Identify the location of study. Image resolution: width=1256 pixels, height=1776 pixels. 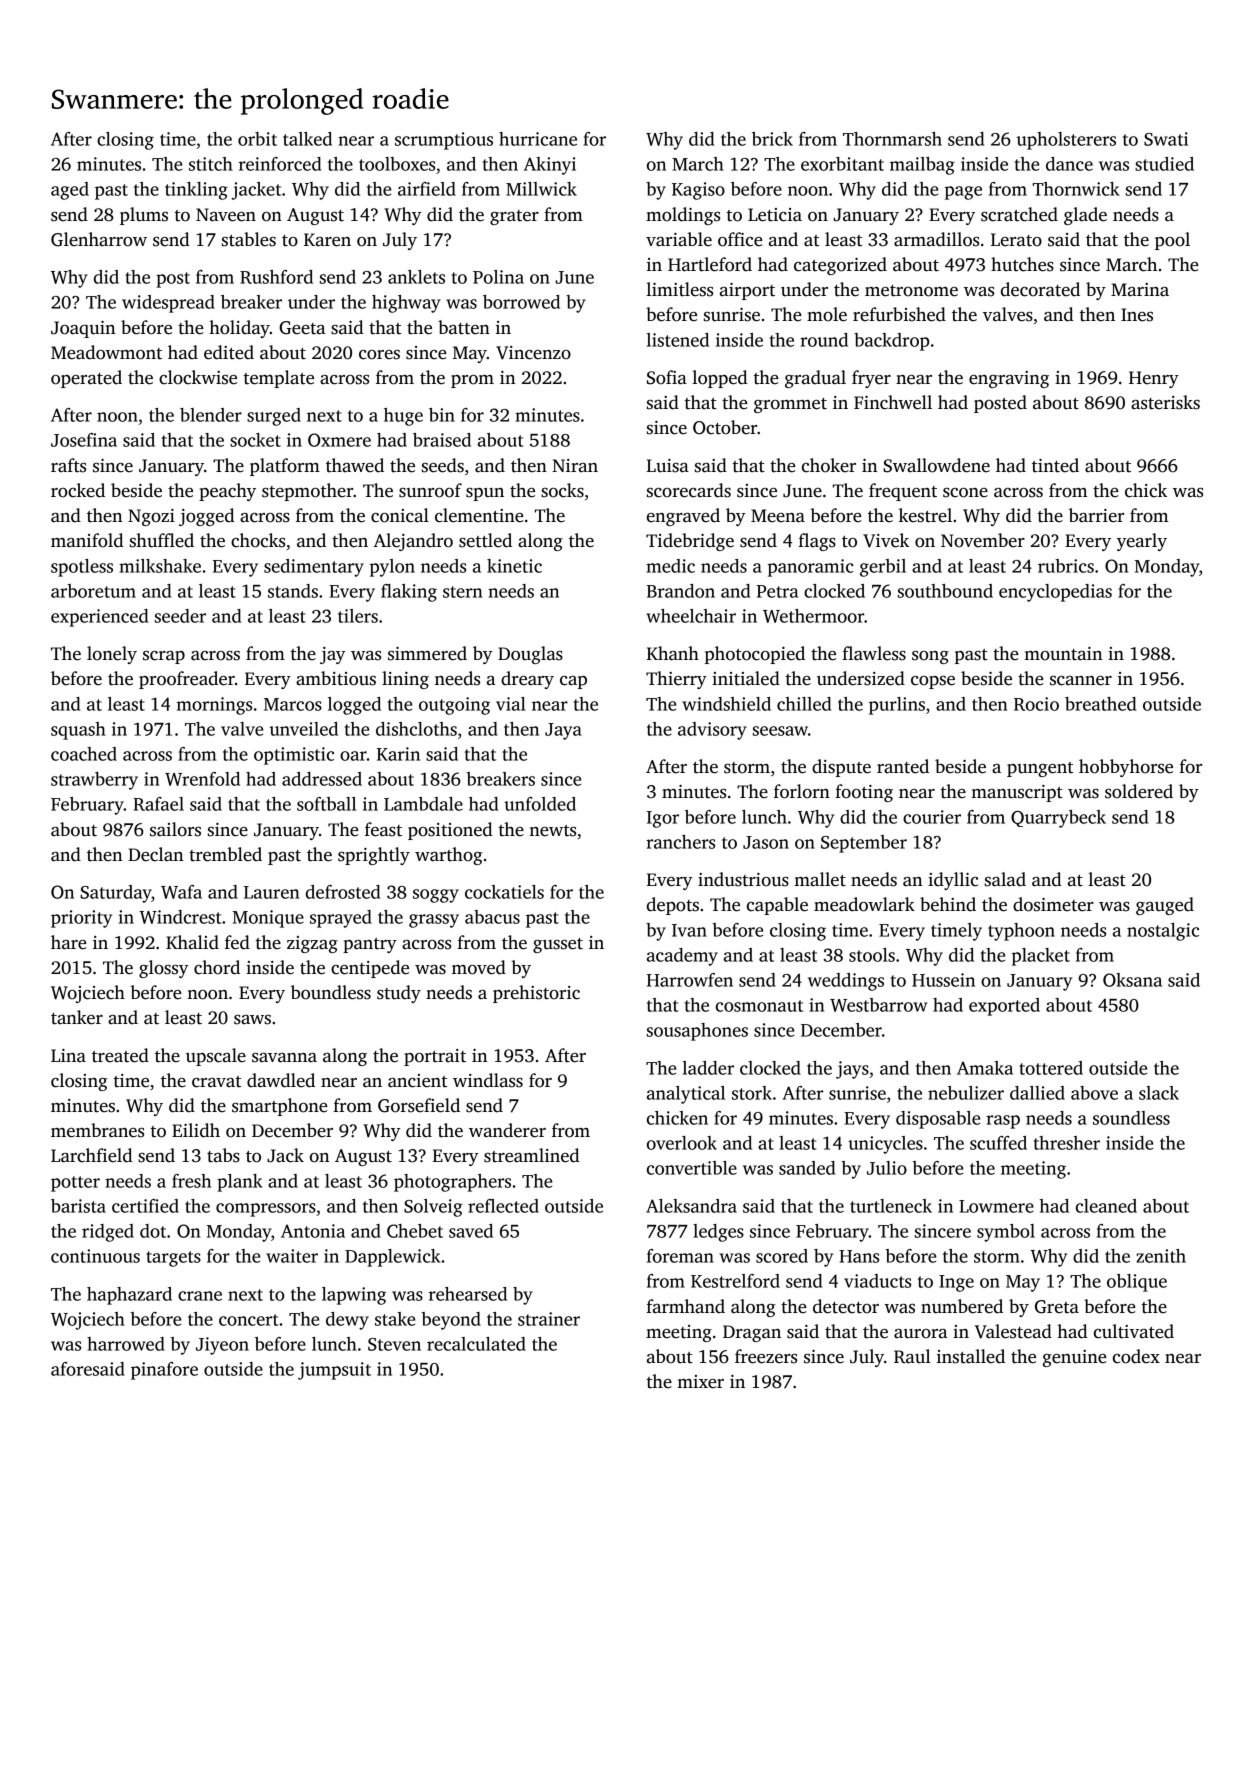
(399, 994).
